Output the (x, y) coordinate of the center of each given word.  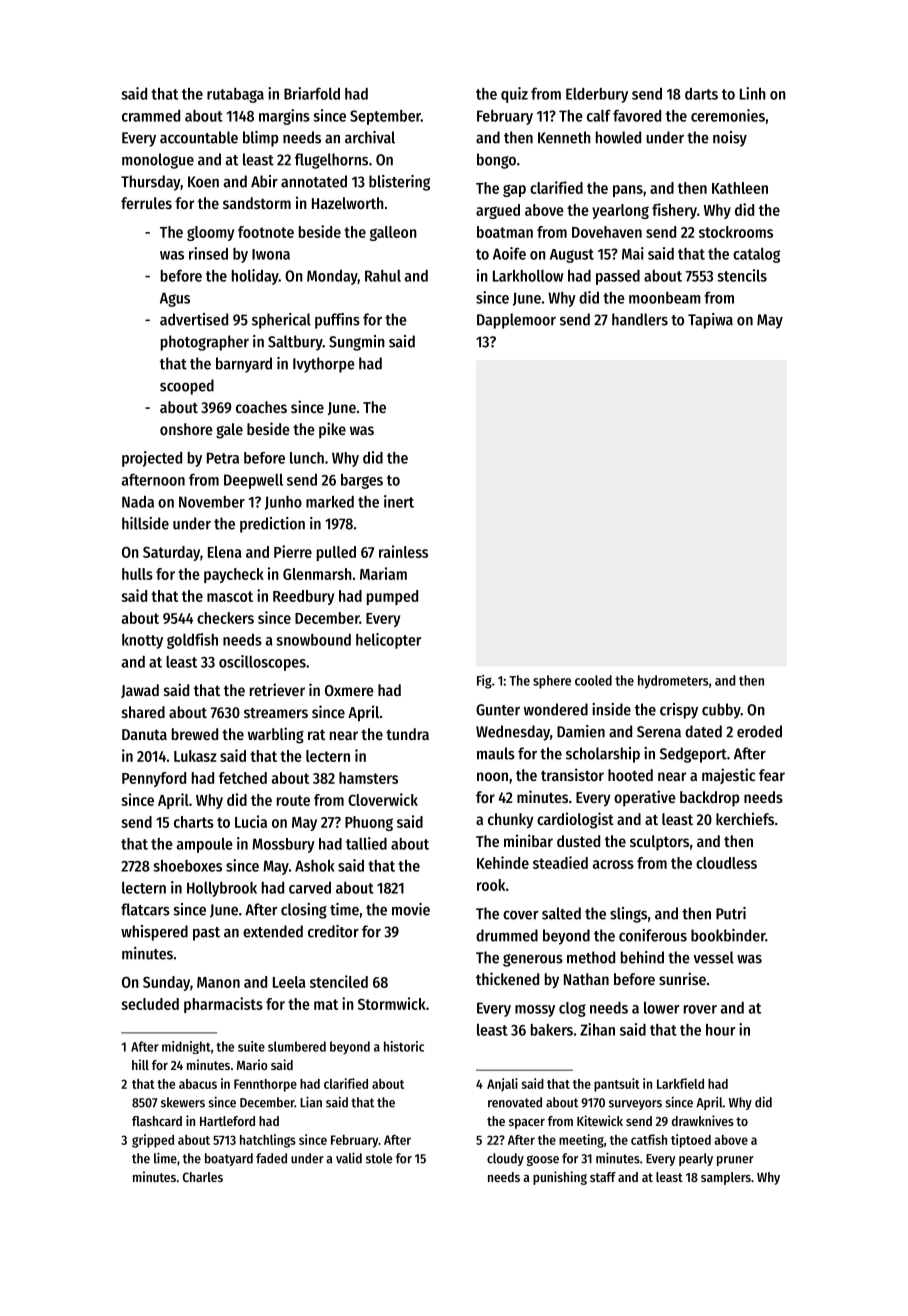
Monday (332, 277)
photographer (205, 343)
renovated (515, 1102)
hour (721, 1030)
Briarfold (312, 93)
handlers (640, 319)
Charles (203, 1177)
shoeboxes (187, 866)
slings (628, 915)
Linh (753, 93)
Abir (264, 181)
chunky (511, 821)
